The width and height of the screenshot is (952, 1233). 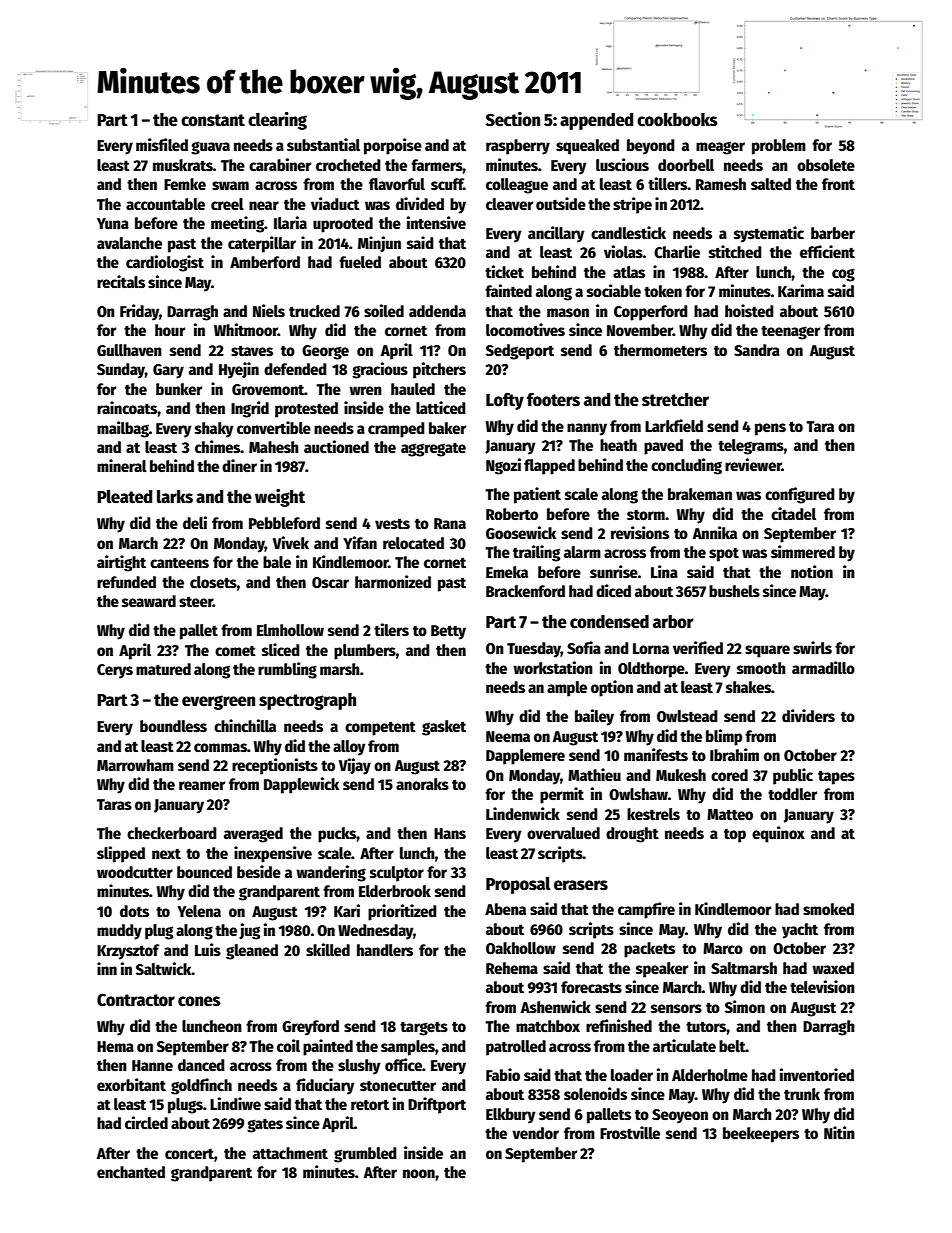 What do you see at coordinates (393, 146) in the screenshot?
I see `porpoise` at bounding box center [393, 146].
